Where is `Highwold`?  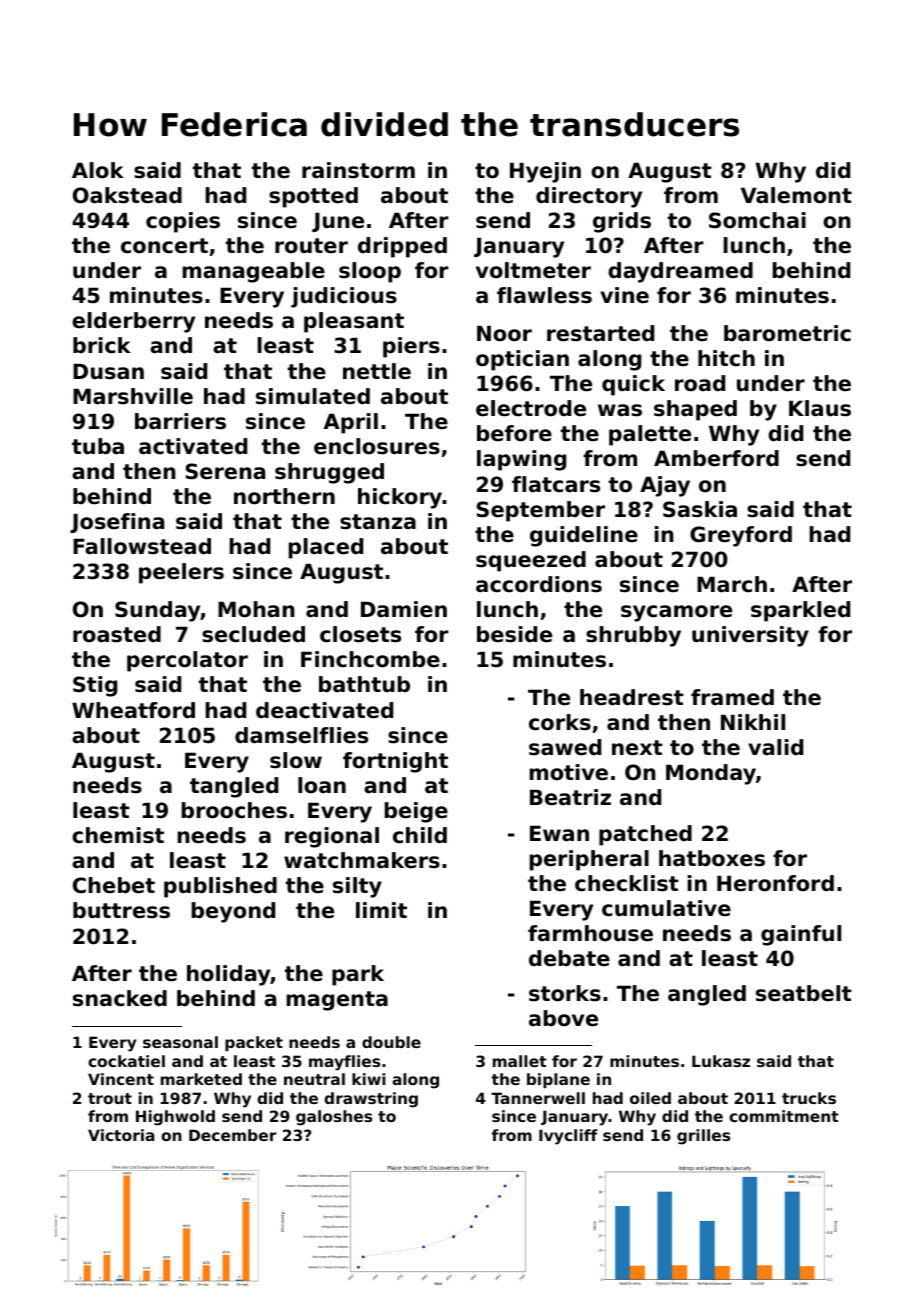 Highwold is located at coordinates (175, 1118).
